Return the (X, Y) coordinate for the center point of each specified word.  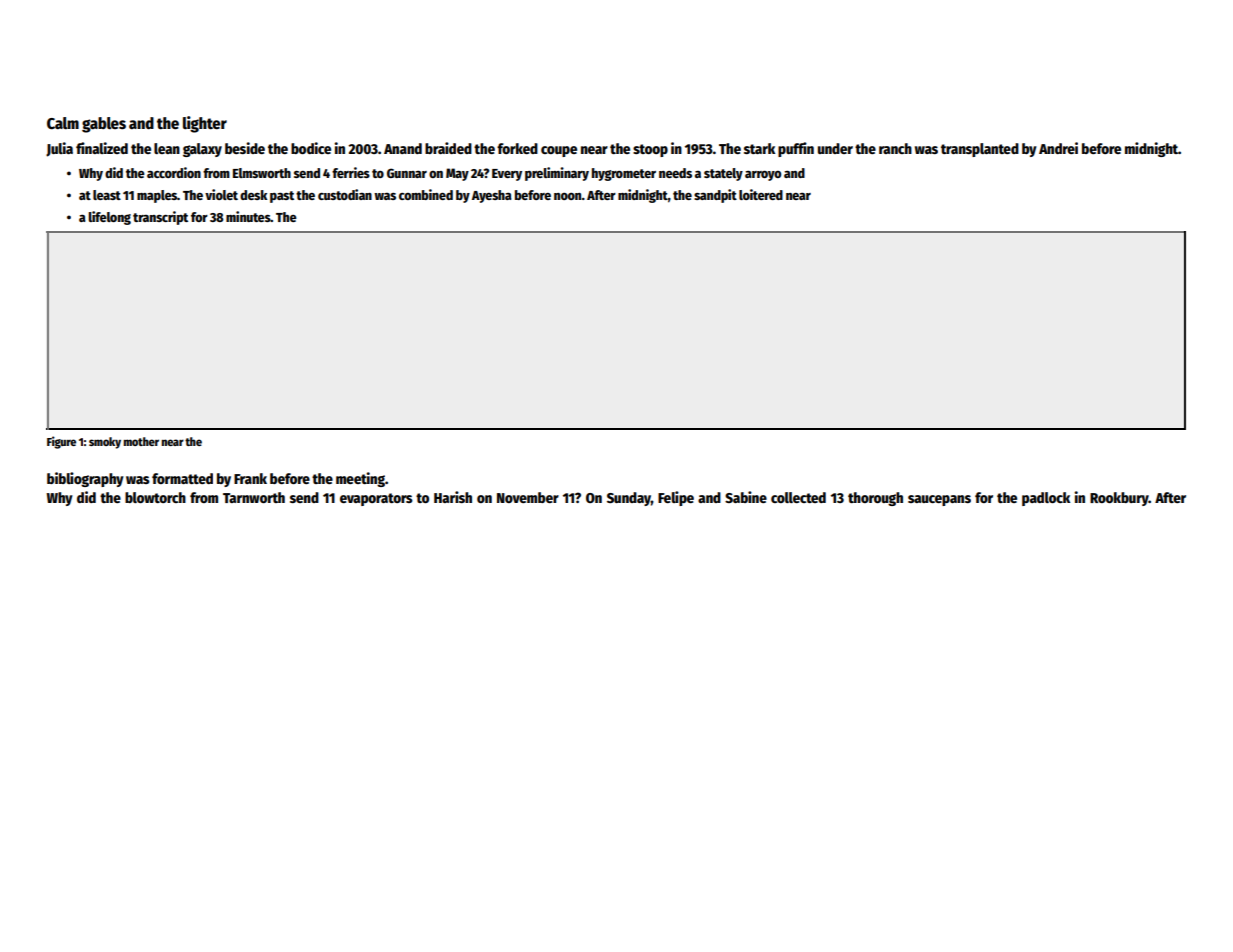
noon (568, 196)
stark (759, 148)
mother (141, 441)
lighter (205, 124)
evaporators (376, 499)
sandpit (715, 196)
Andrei (1058, 148)
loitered (761, 194)
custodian (345, 194)
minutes (248, 216)
